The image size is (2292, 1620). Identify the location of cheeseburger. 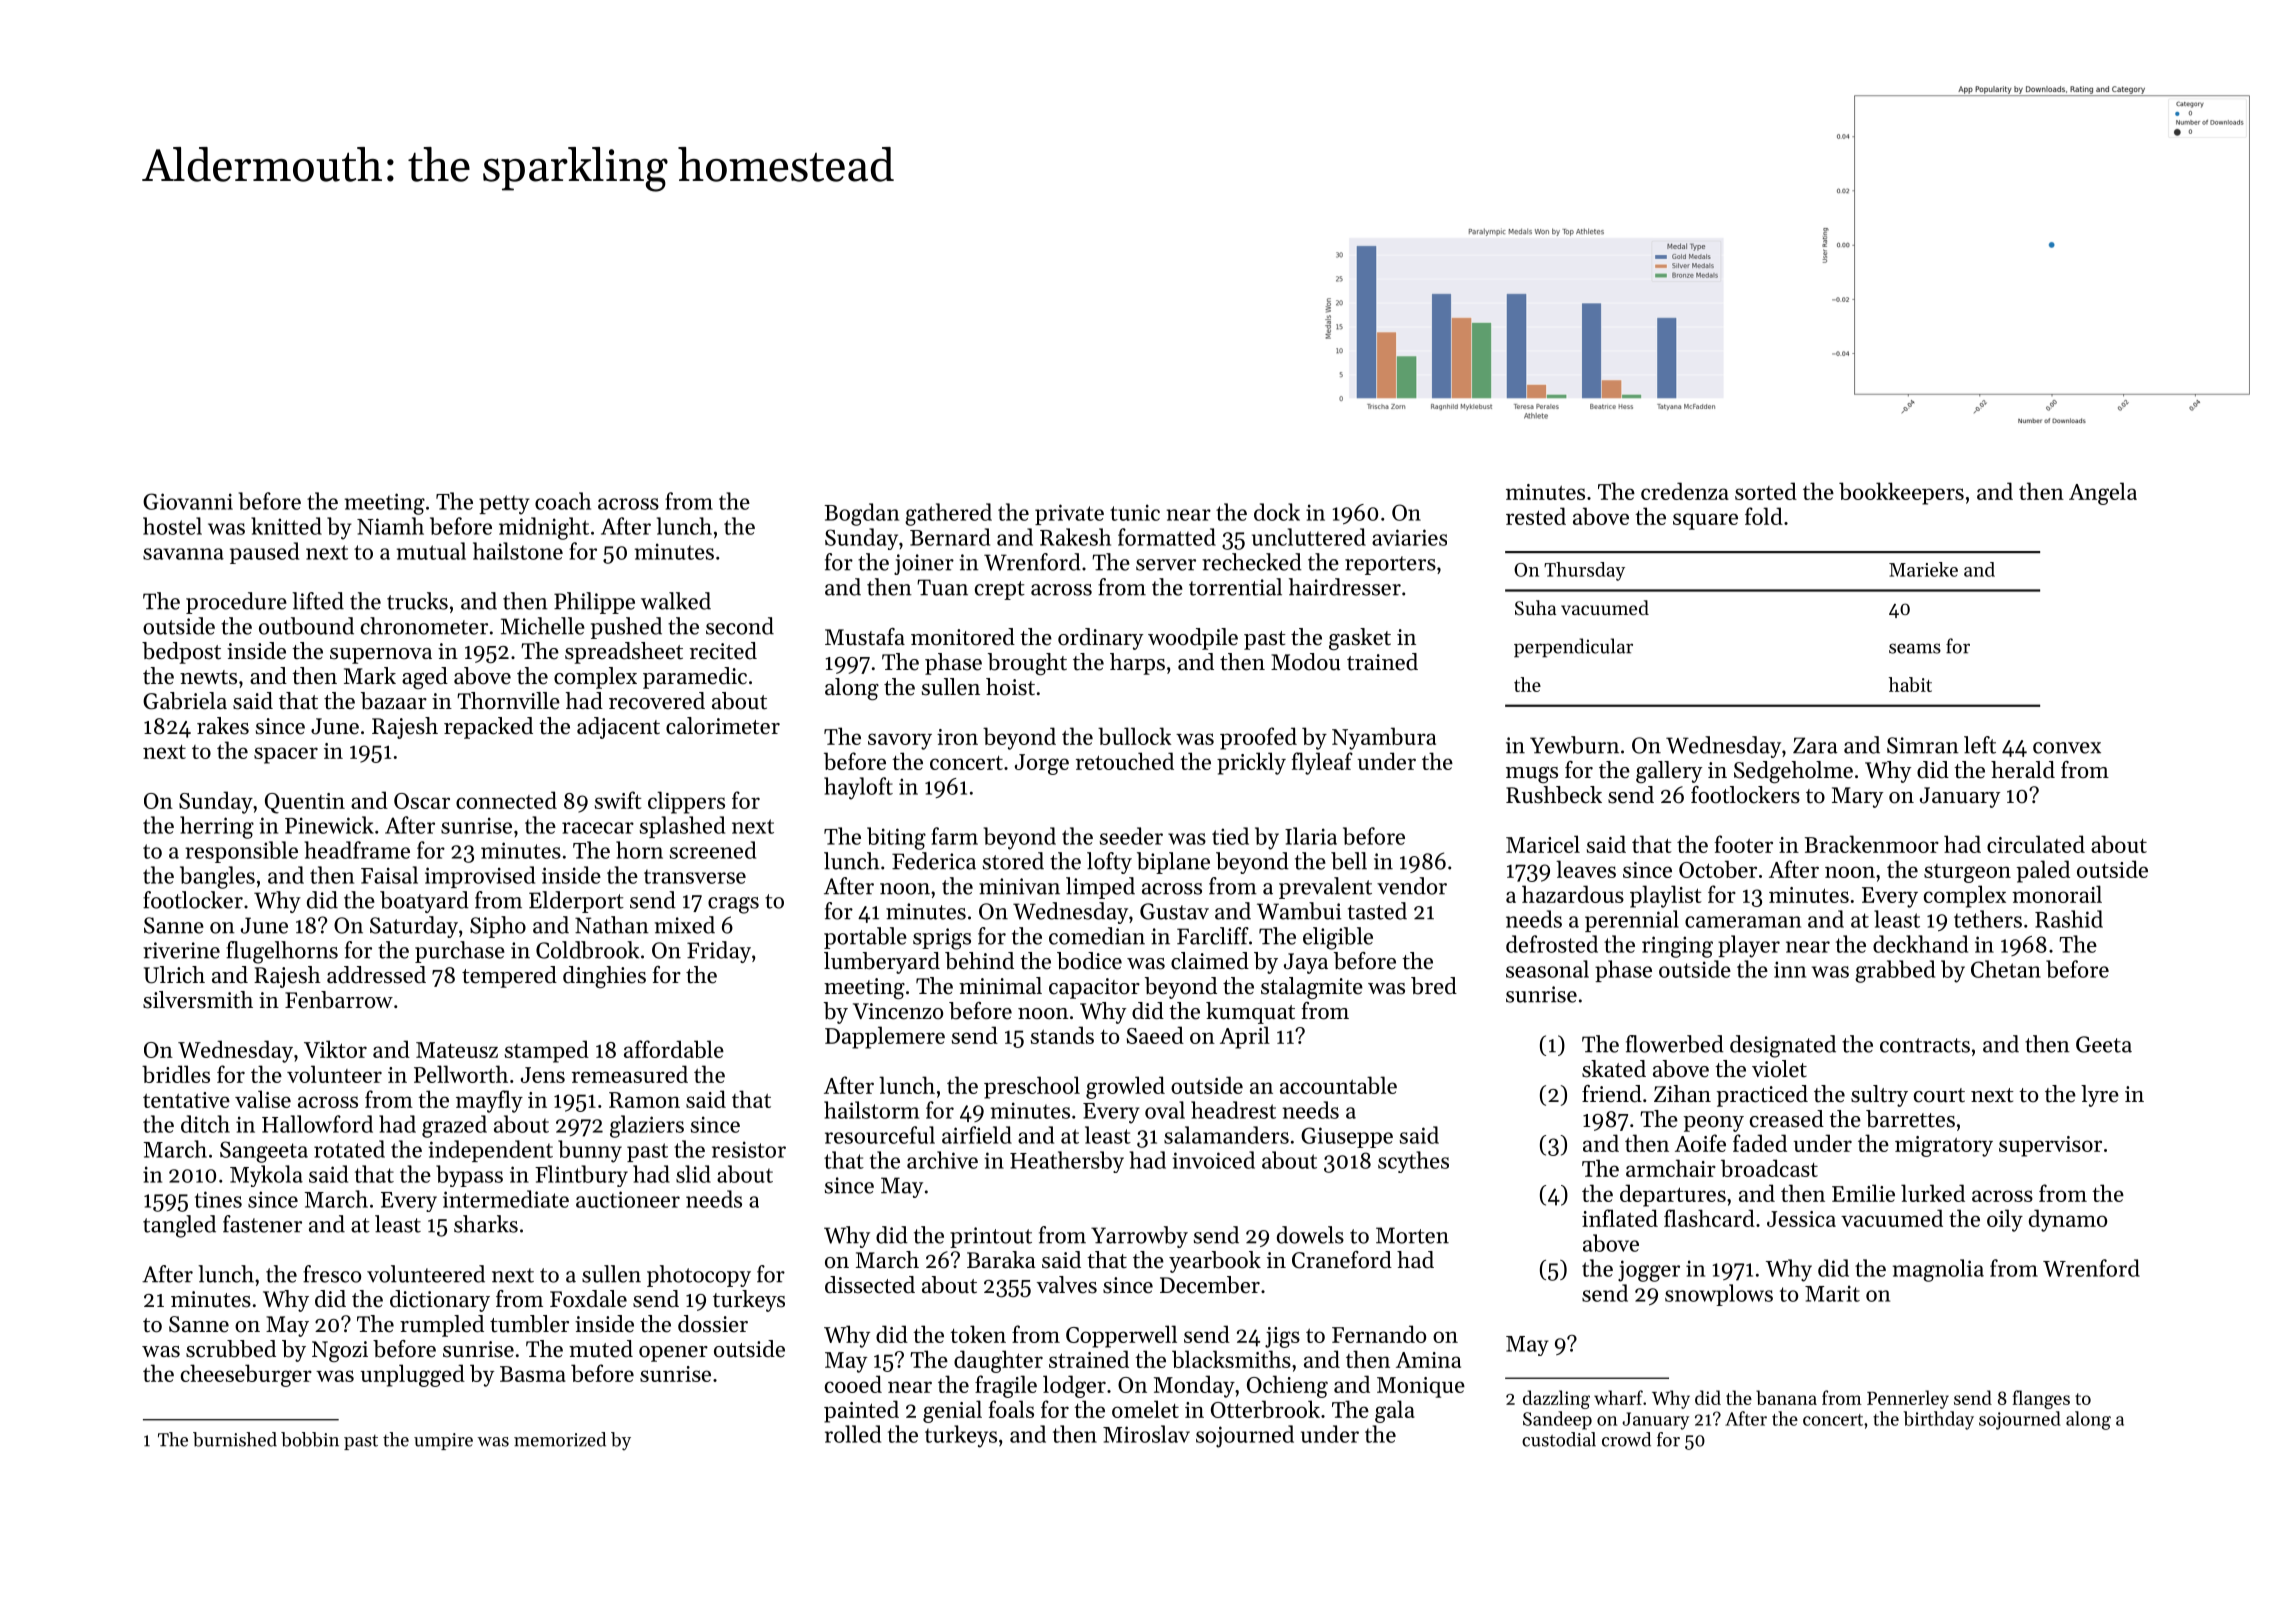
(246, 1375).
